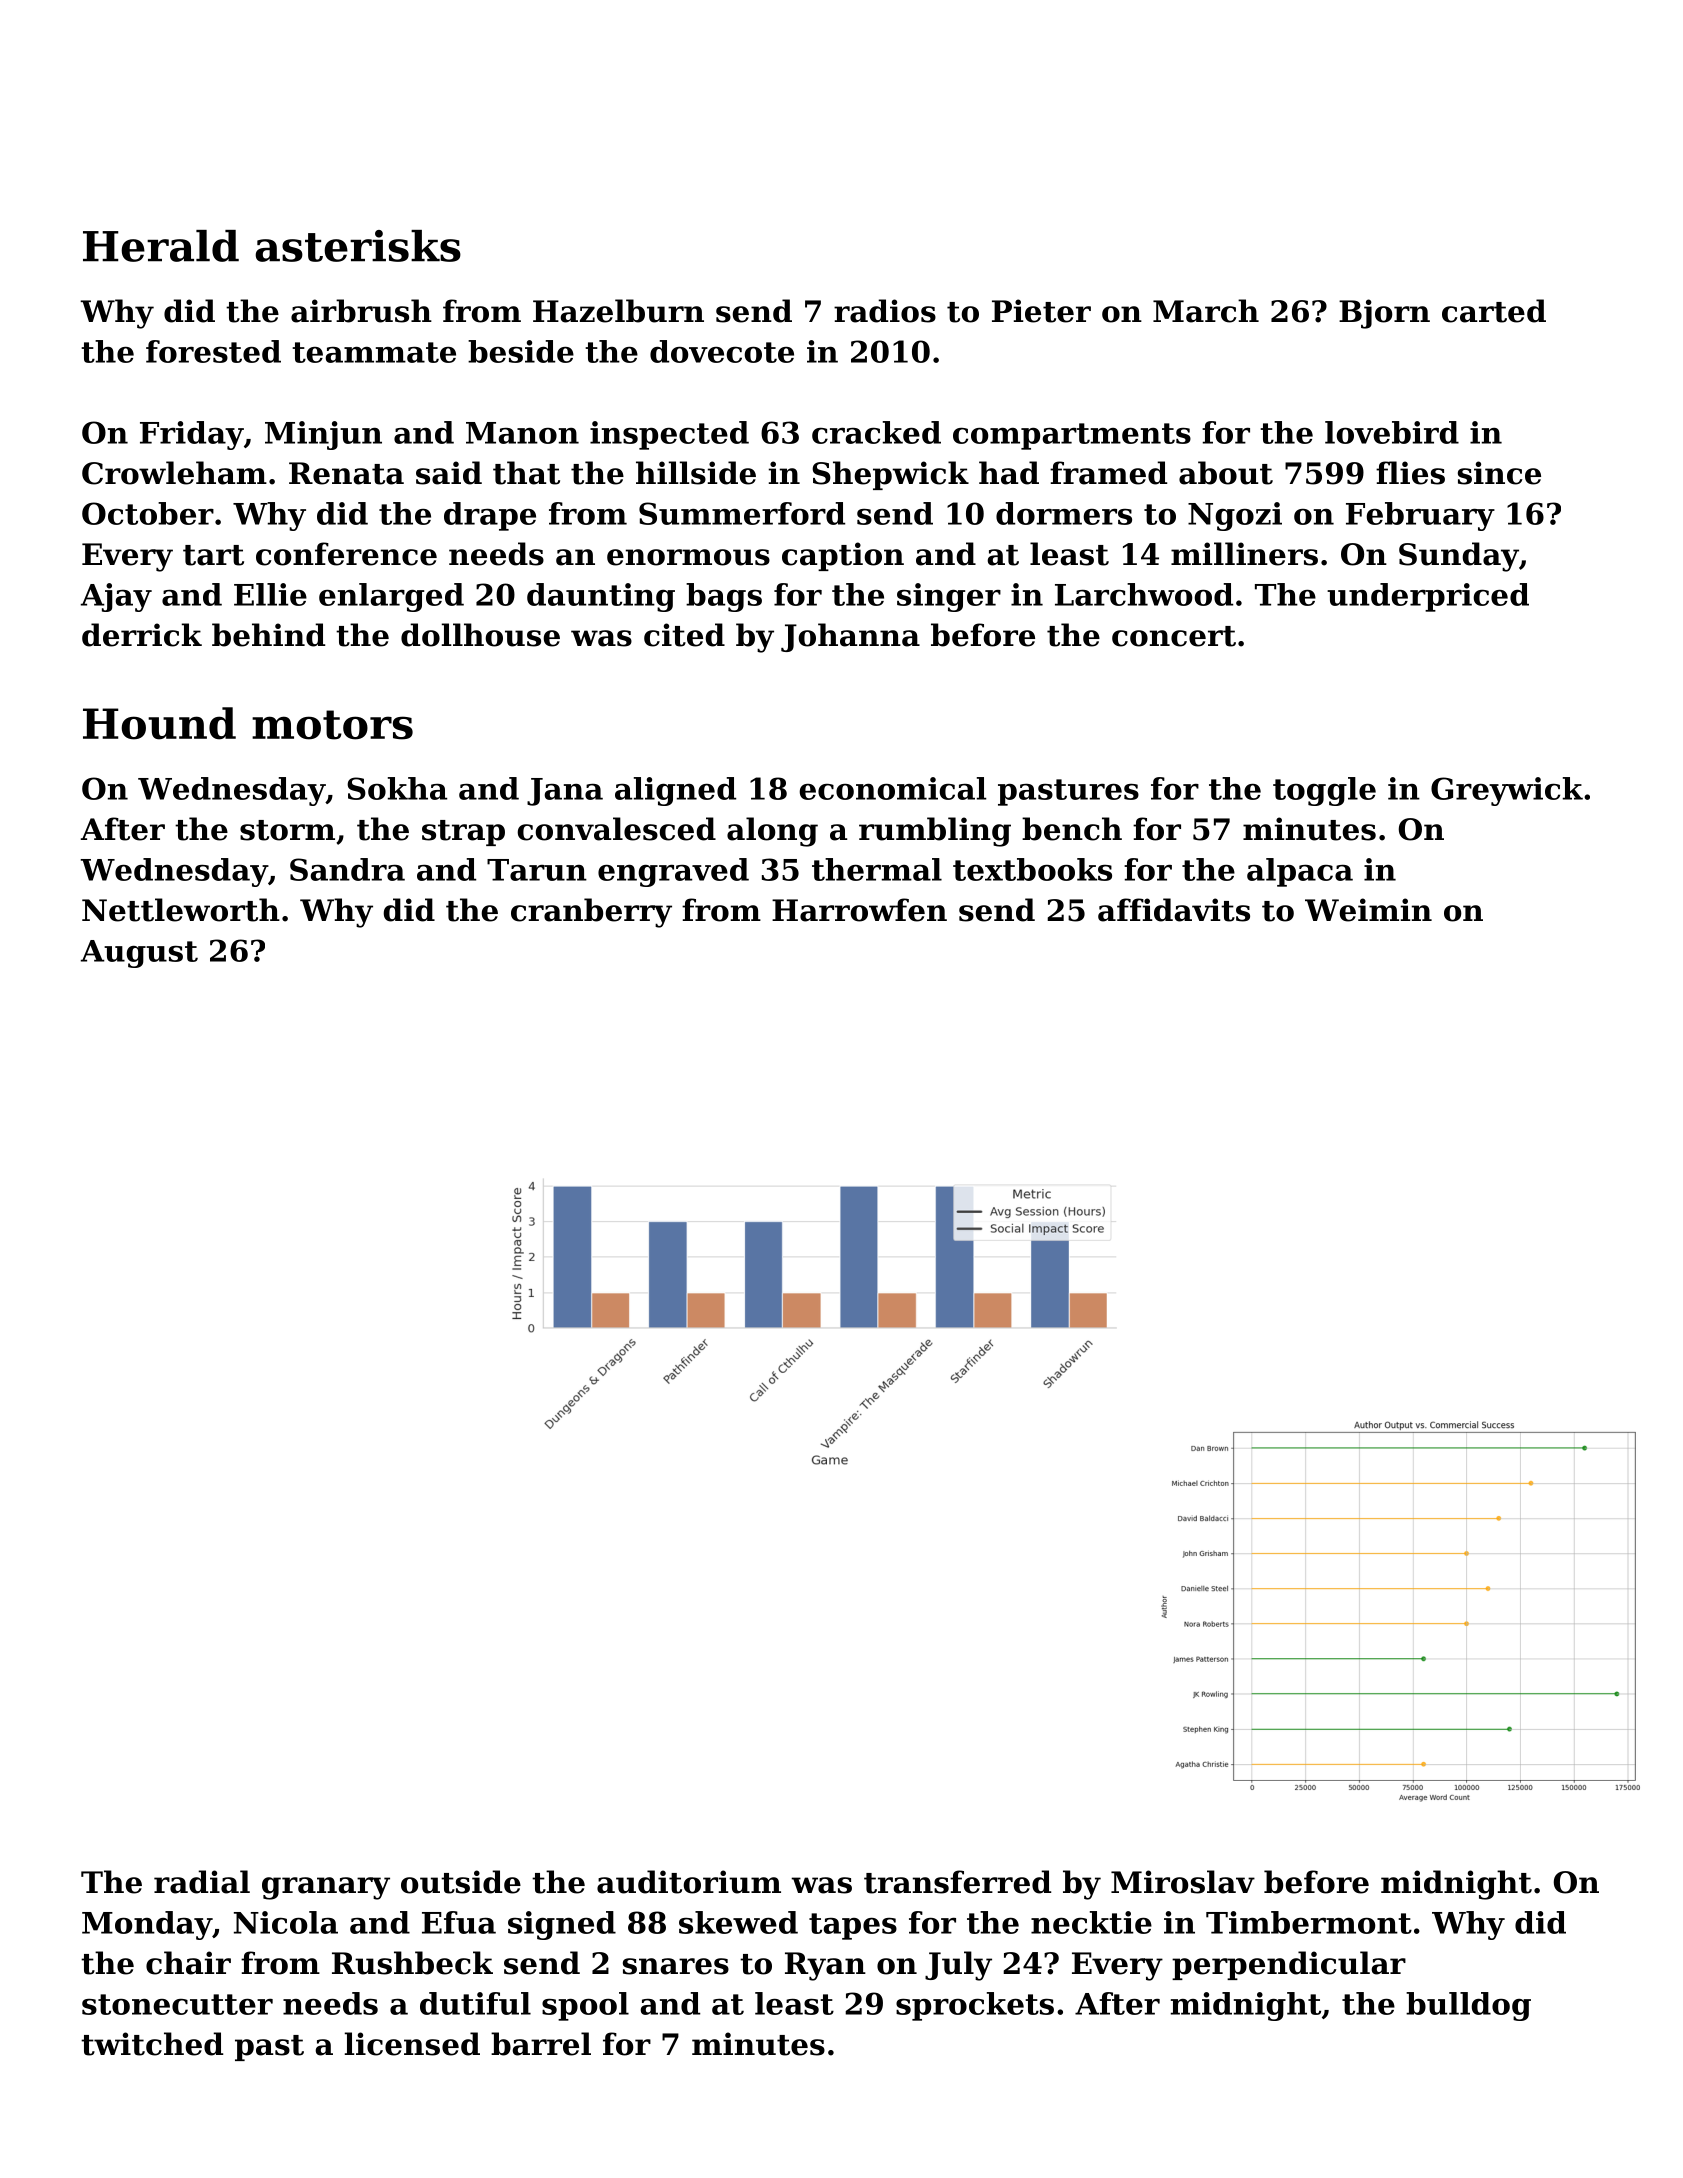  Describe the element at coordinates (675, 791) in the image. I see `aligned` at that location.
